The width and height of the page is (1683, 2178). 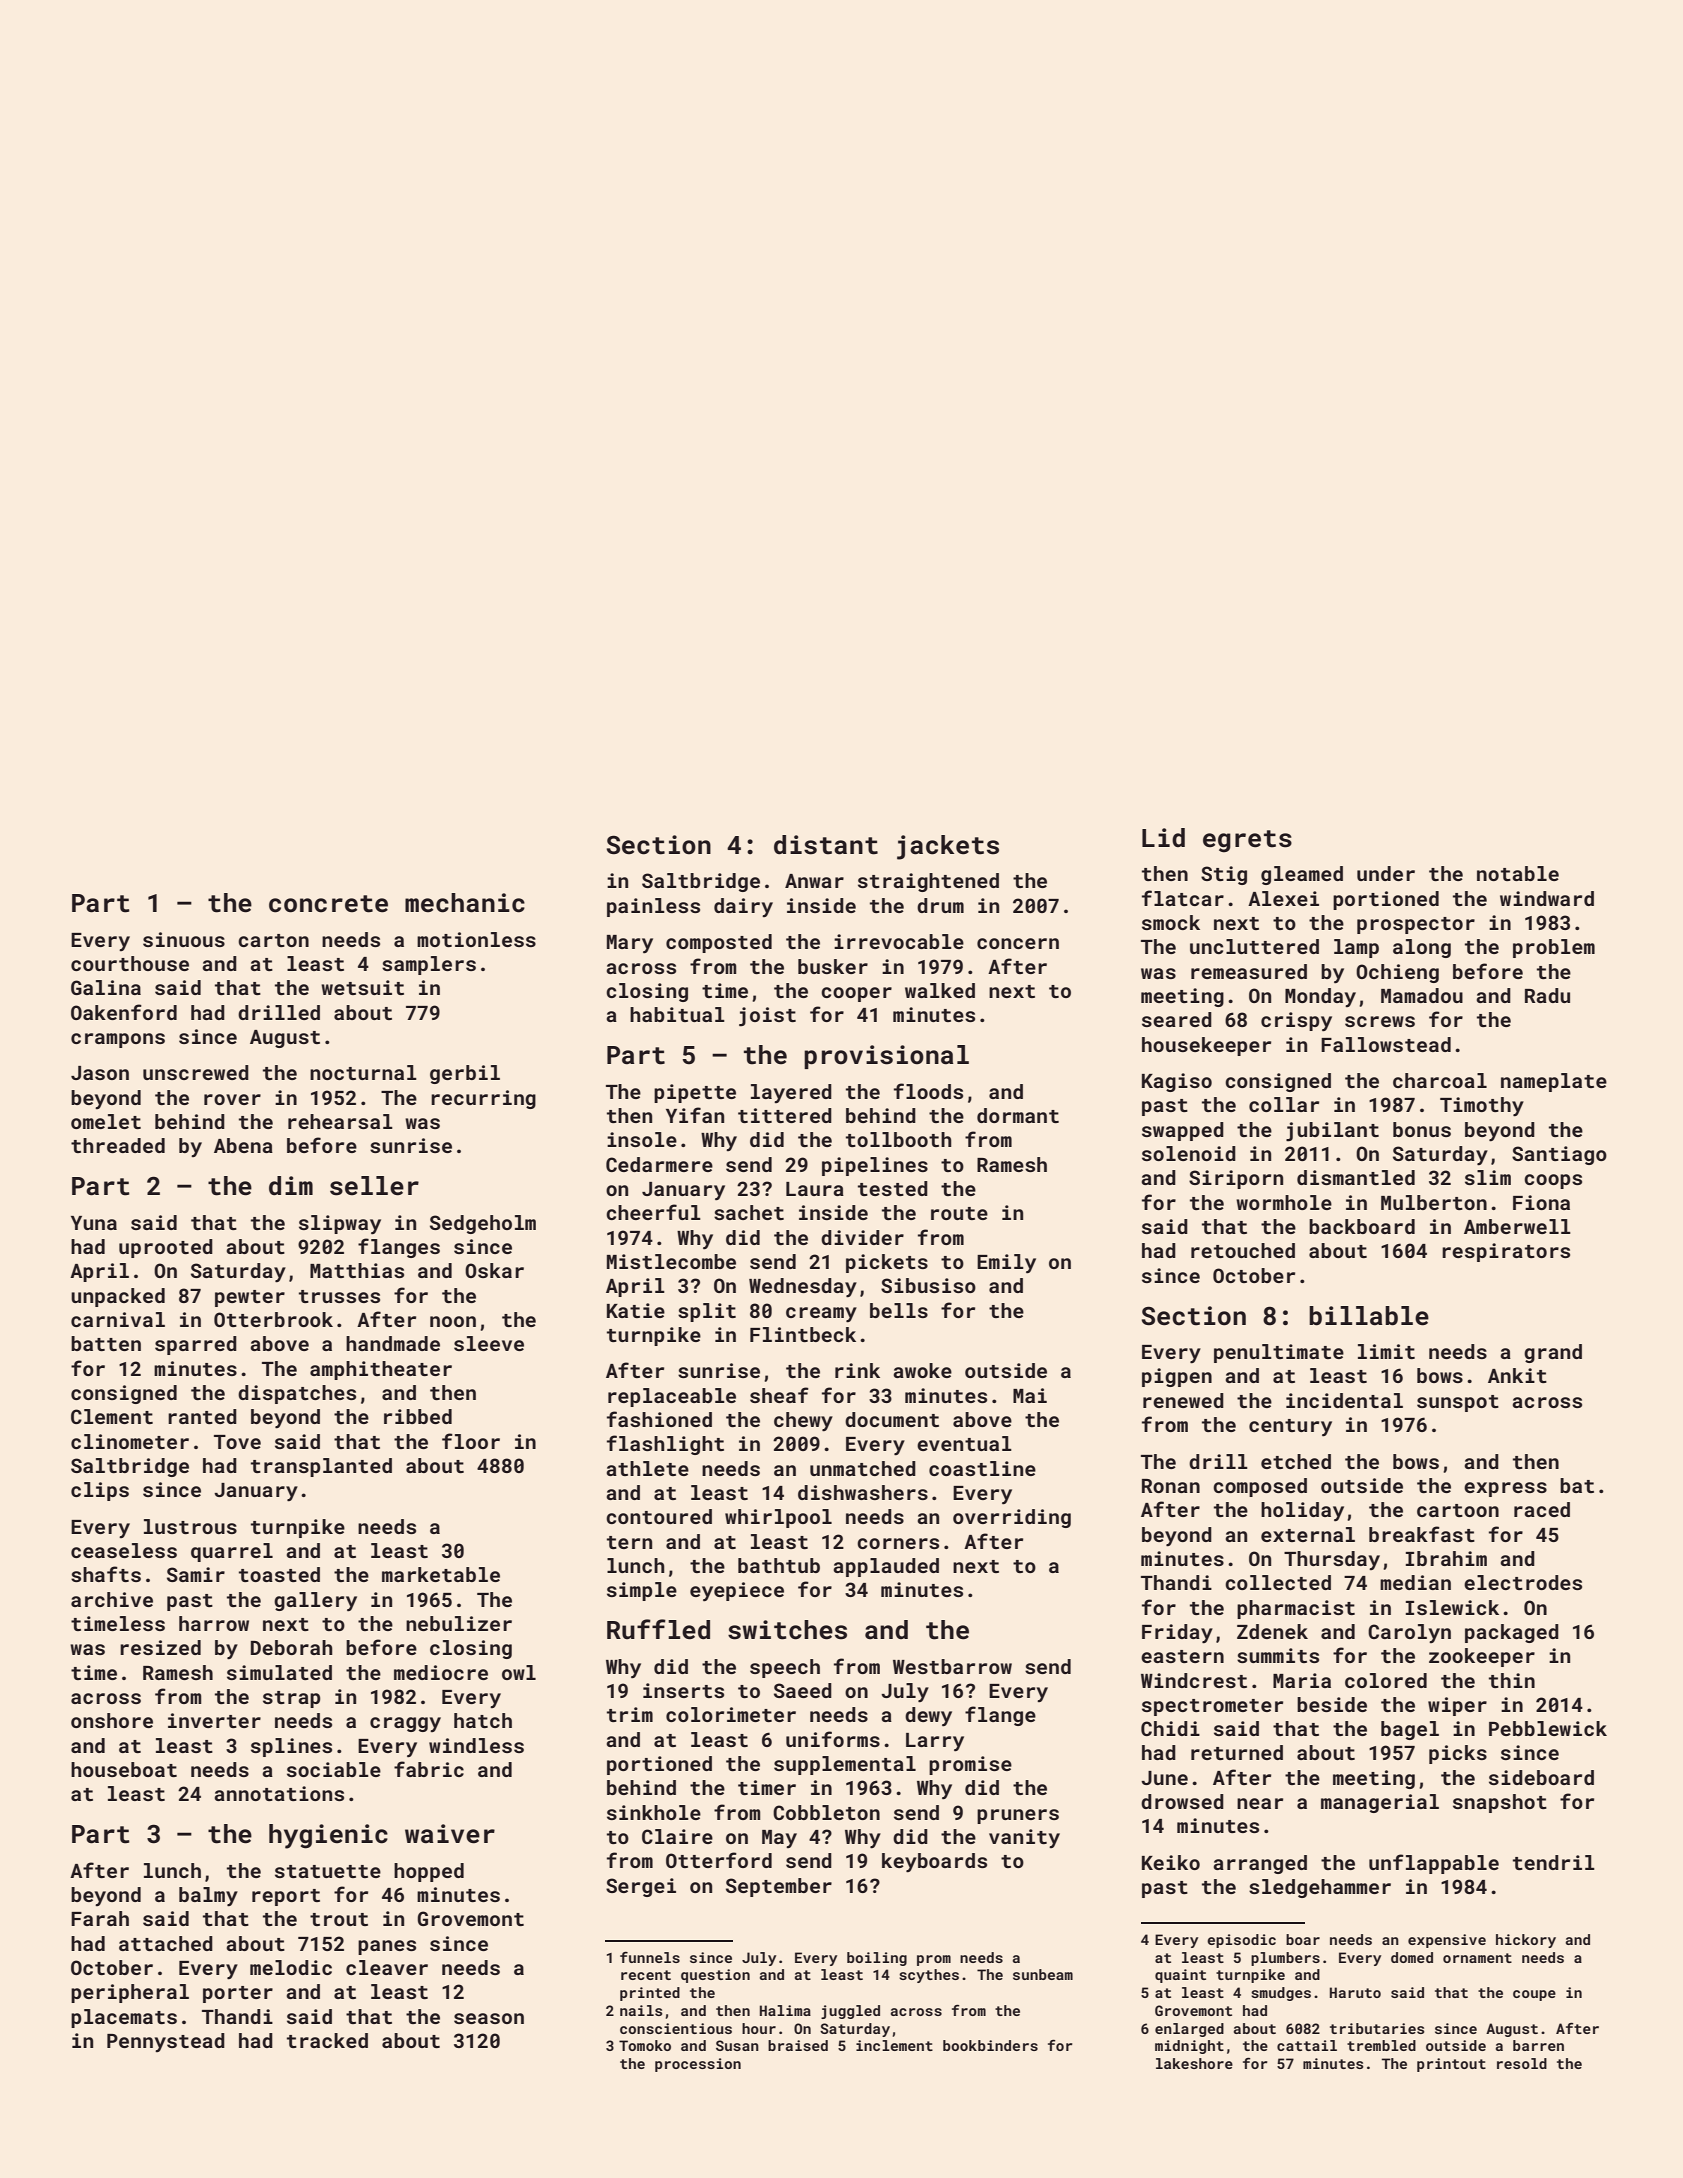 I want to click on concrete, so click(x=328, y=904).
